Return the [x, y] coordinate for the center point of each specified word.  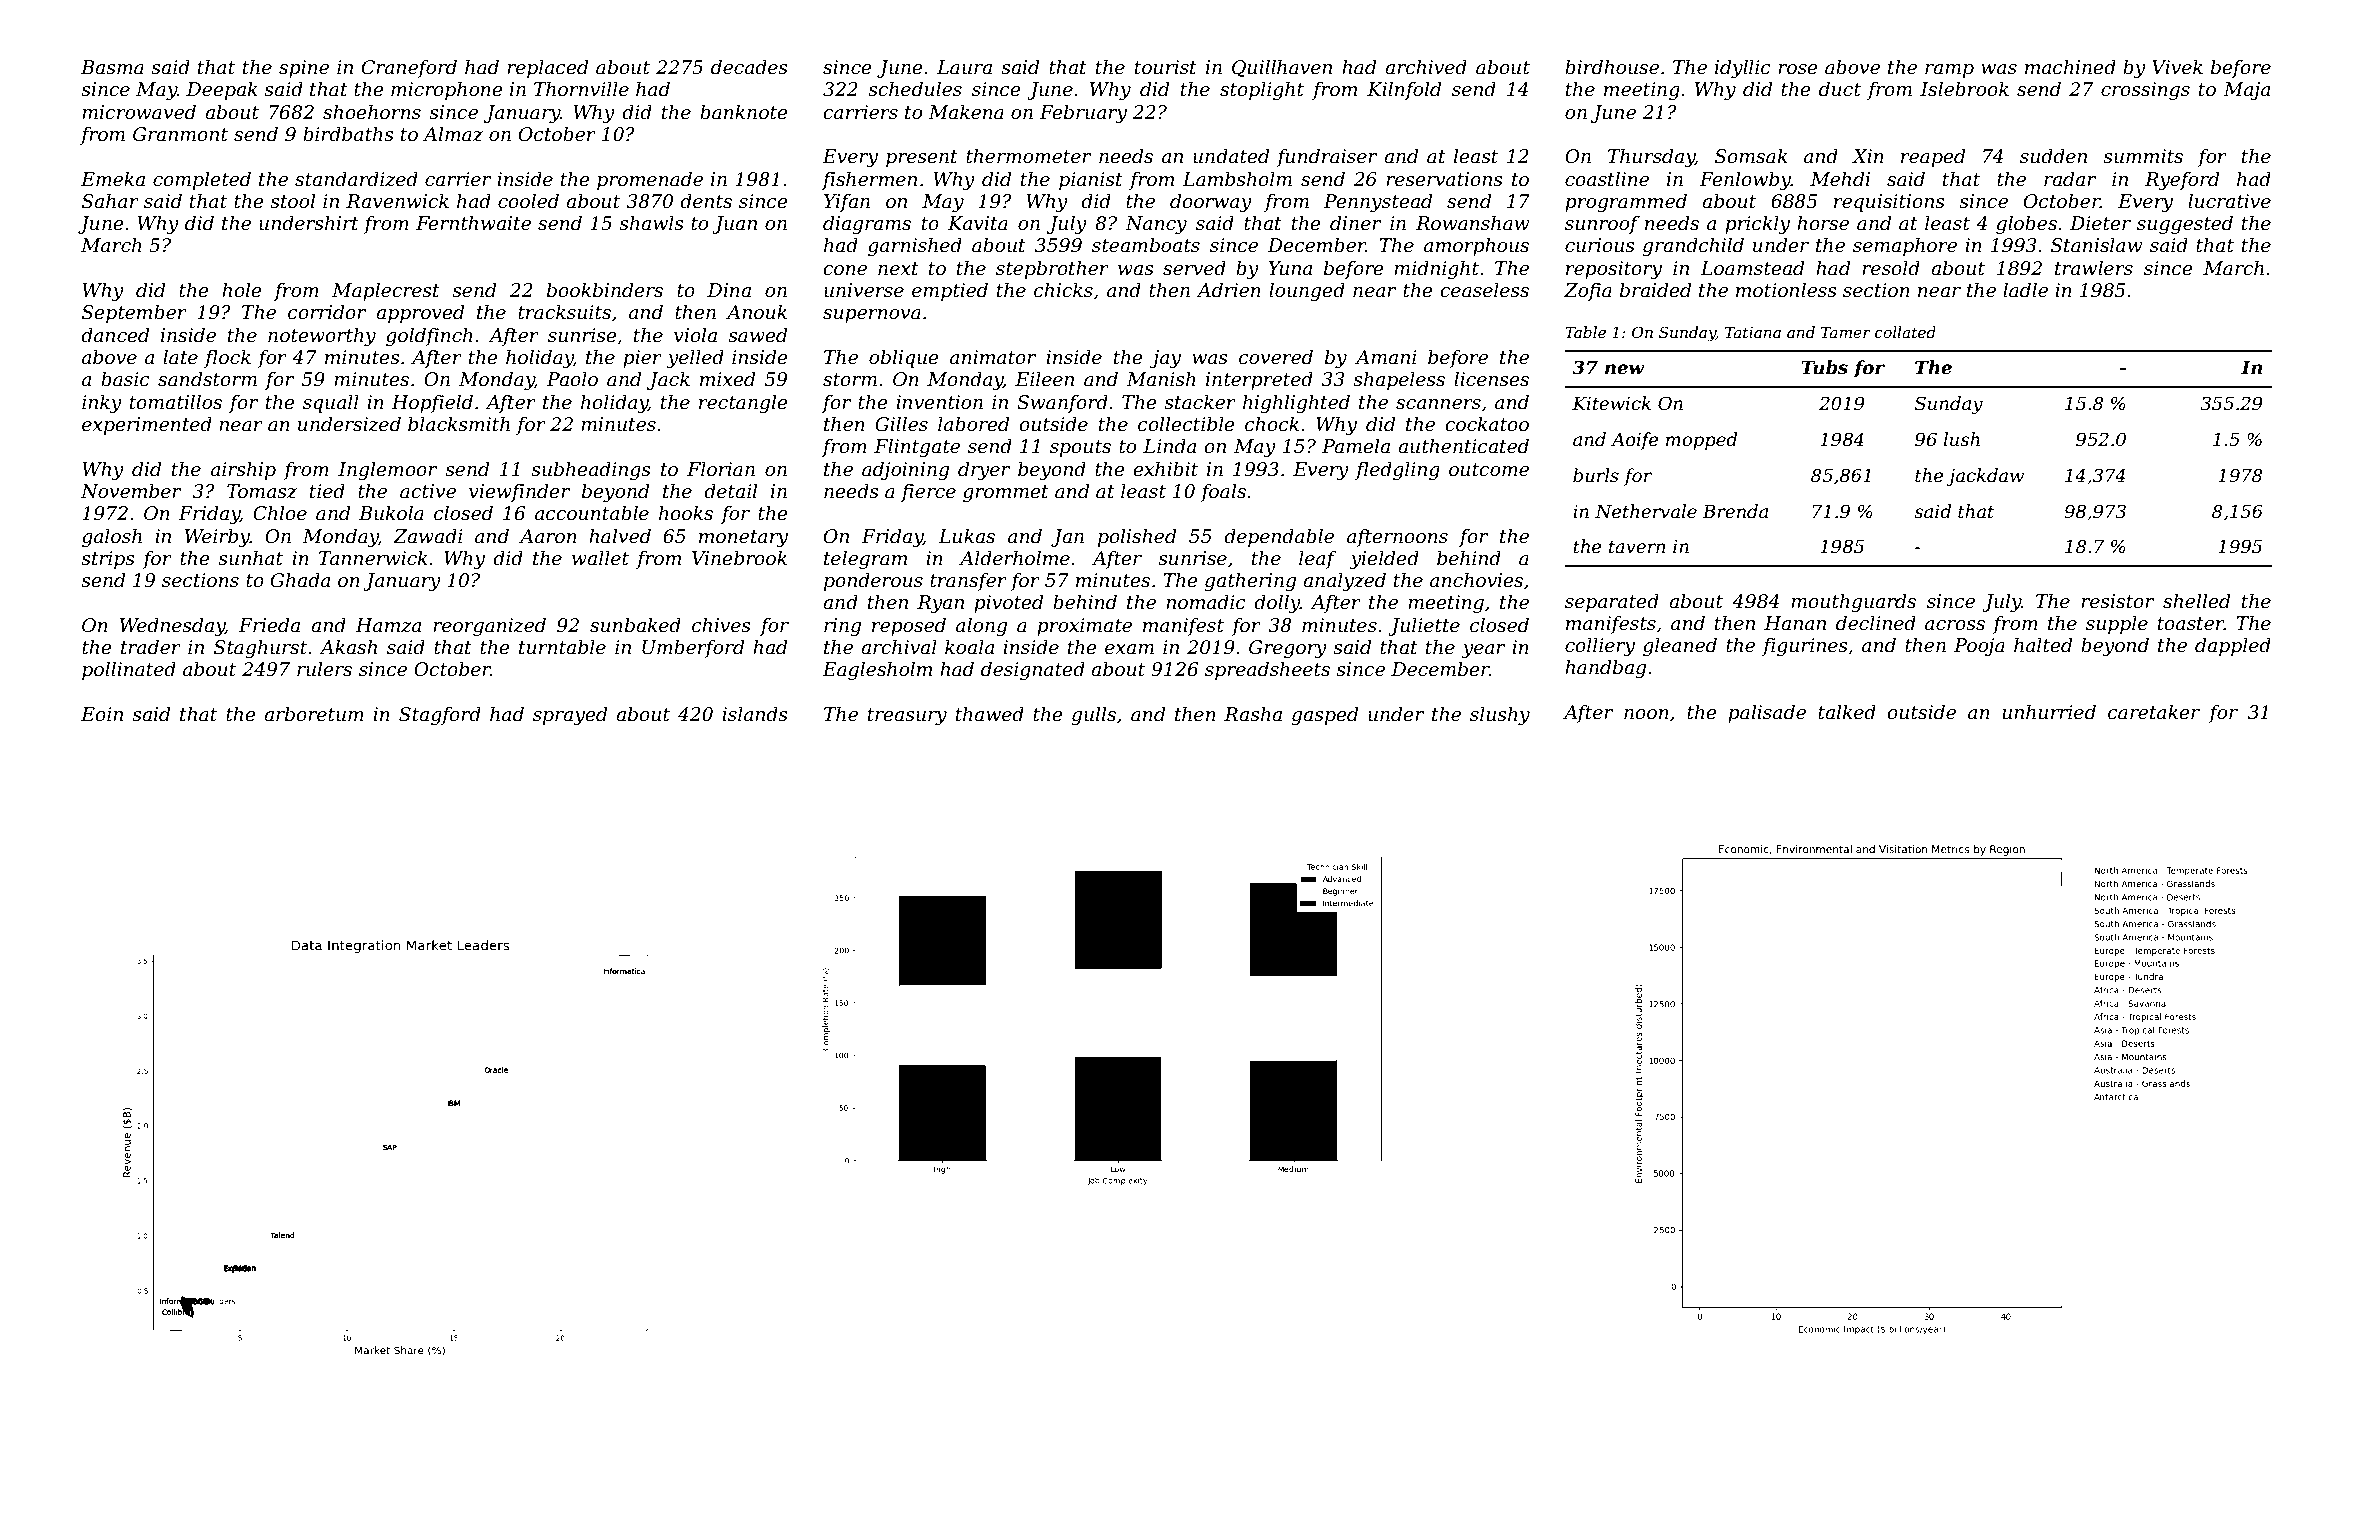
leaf [1318, 559]
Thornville [581, 89]
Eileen [1044, 379]
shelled [2196, 601]
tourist [1166, 67]
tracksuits [564, 312]
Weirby [217, 537]
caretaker [2154, 712]
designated [1033, 670]
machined [2070, 67]
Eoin [102, 714]
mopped [1701, 441]
